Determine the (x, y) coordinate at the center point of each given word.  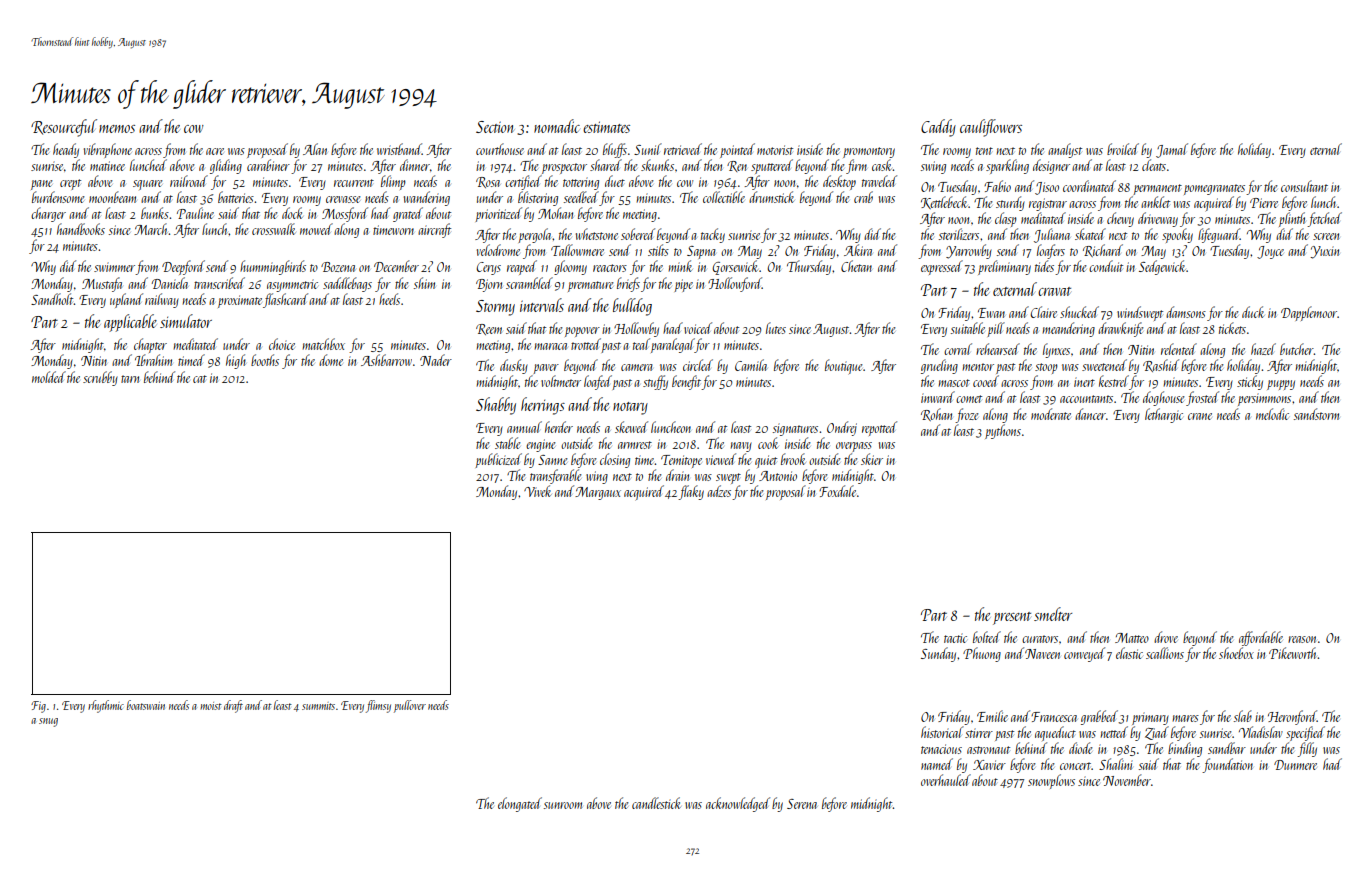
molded (49, 377)
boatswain (146, 705)
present (1012, 618)
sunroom (563, 805)
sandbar (1227, 748)
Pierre (1264, 203)
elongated (520, 804)
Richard (1103, 250)
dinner (415, 165)
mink (680, 266)
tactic (955, 638)
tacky (713, 235)
